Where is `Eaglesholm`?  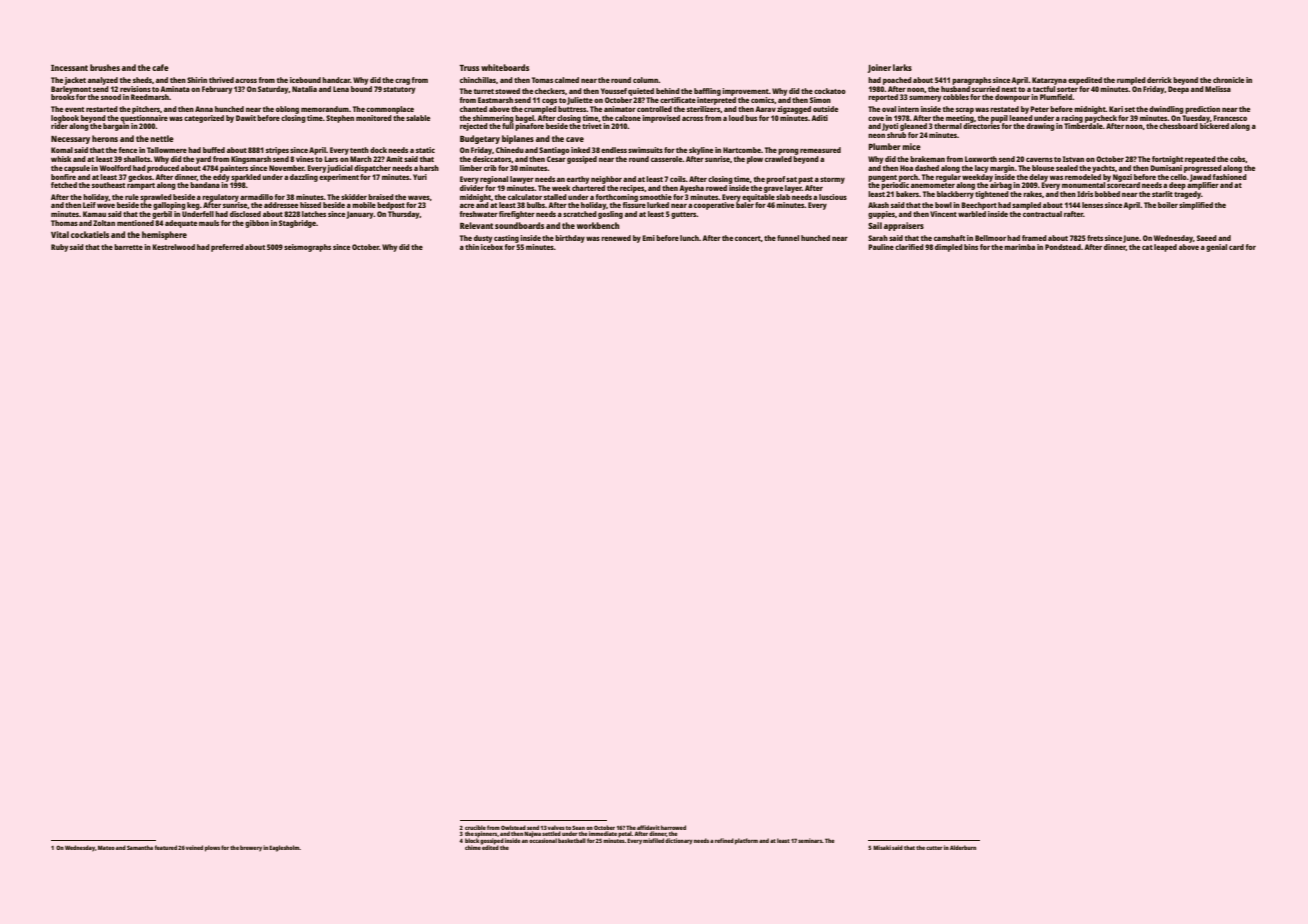
Eaglesholm is located at coordinates (284, 848).
